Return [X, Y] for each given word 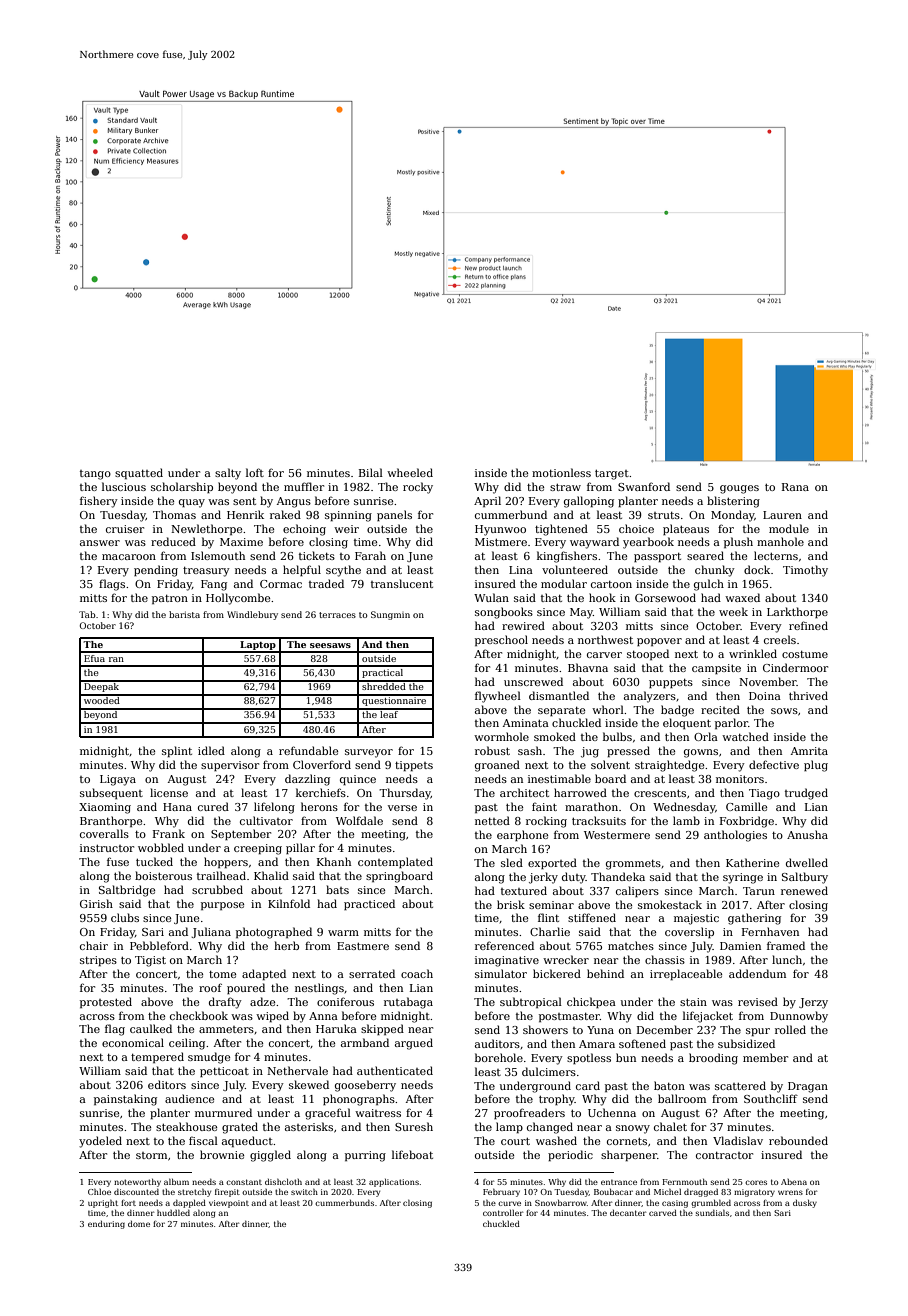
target [612, 475]
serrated [372, 973]
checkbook [199, 1015]
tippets [414, 766]
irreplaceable [686, 974]
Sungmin [390, 615]
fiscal [203, 1140]
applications [394, 1183]
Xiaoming [105, 808]
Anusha [807, 834]
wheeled [410, 472]
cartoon [611, 584]
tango [95, 475]
